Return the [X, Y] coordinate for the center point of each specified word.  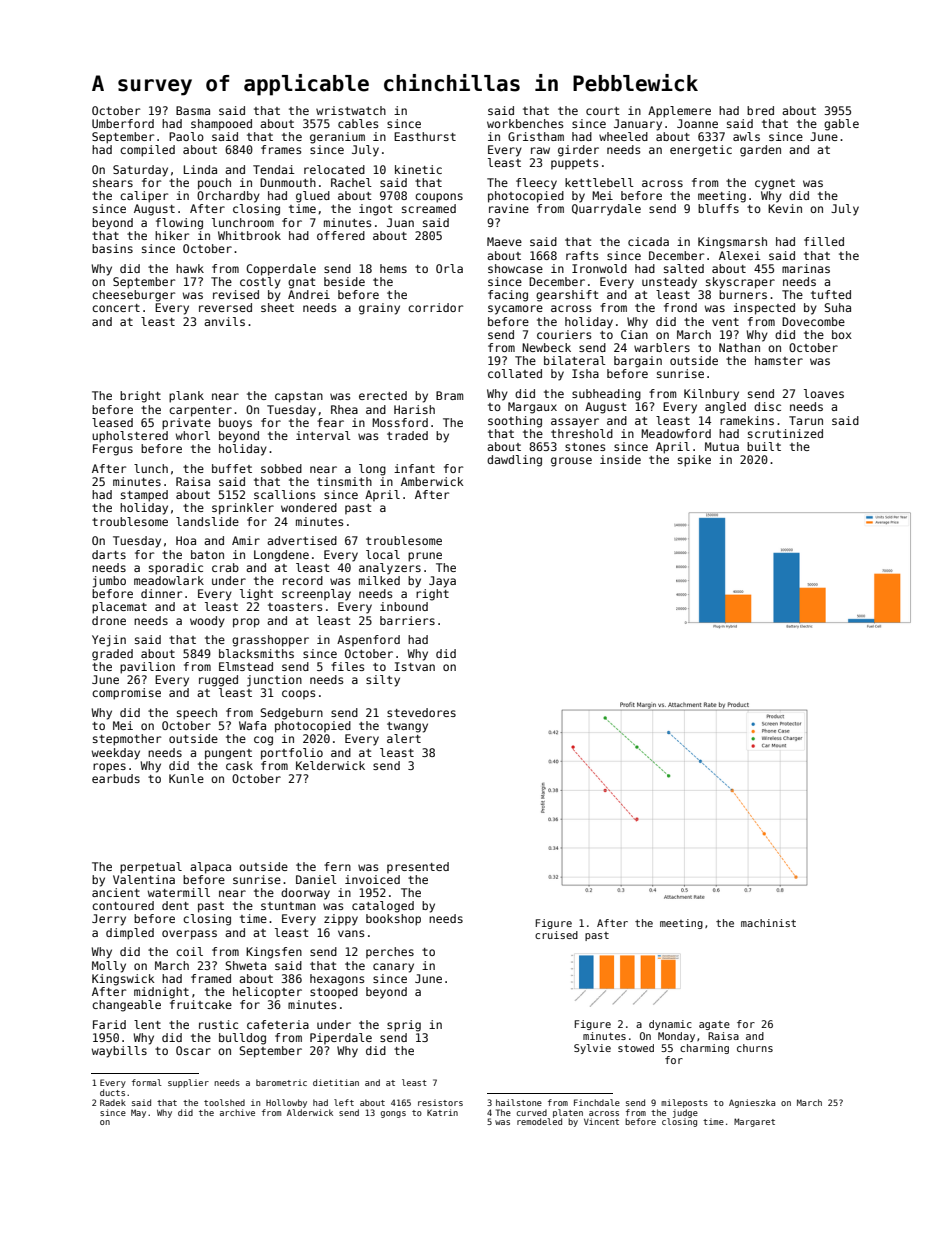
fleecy [536, 184]
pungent [228, 754]
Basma [193, 110]
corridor [435, 307]
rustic [218, 1024]
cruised [556, 935]
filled [824, 241]
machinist [768, 923]
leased [112, 422]
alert [404, 738]
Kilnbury [711, 395]
